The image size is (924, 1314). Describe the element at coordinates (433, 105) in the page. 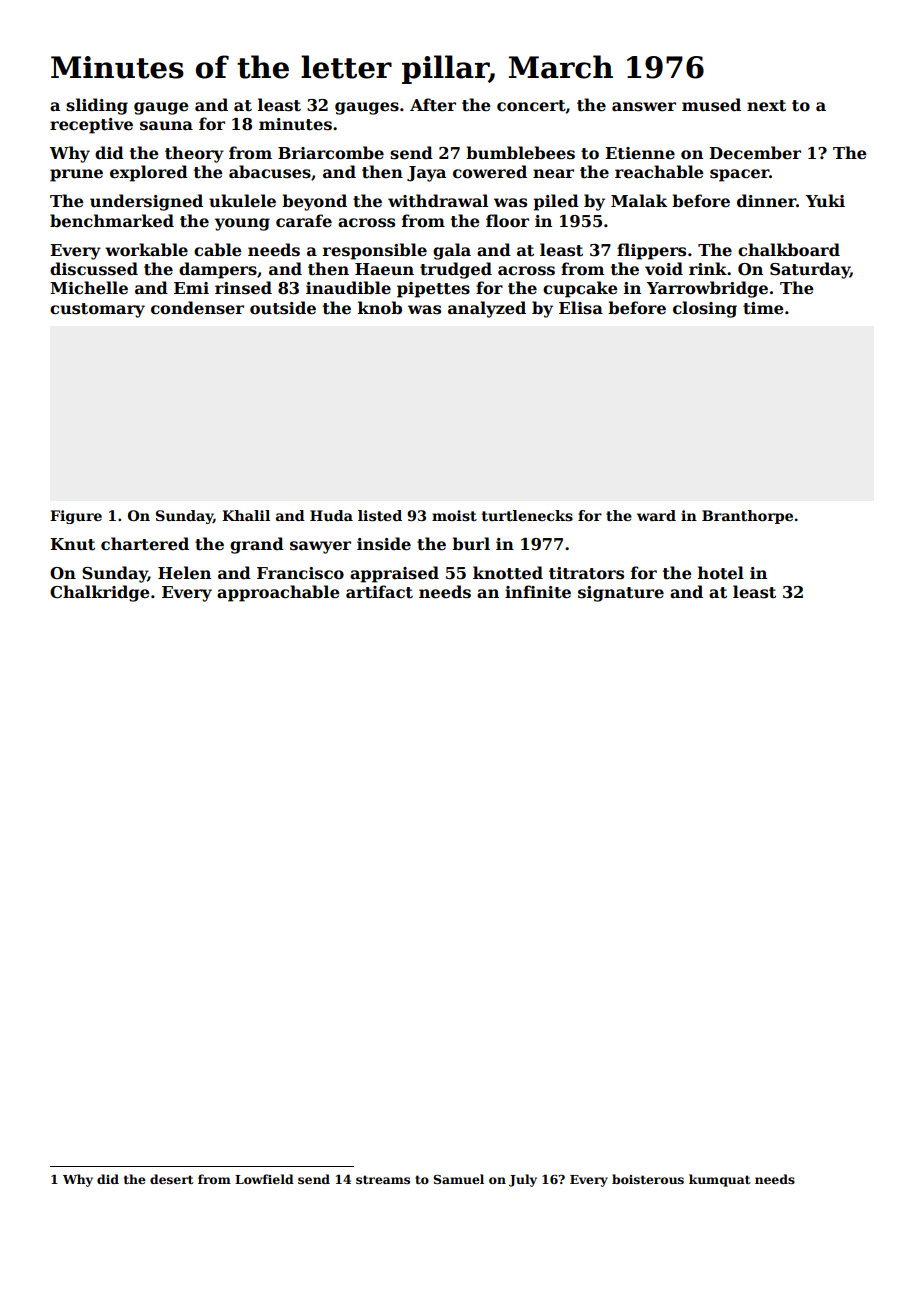

I see `After` at that location.
